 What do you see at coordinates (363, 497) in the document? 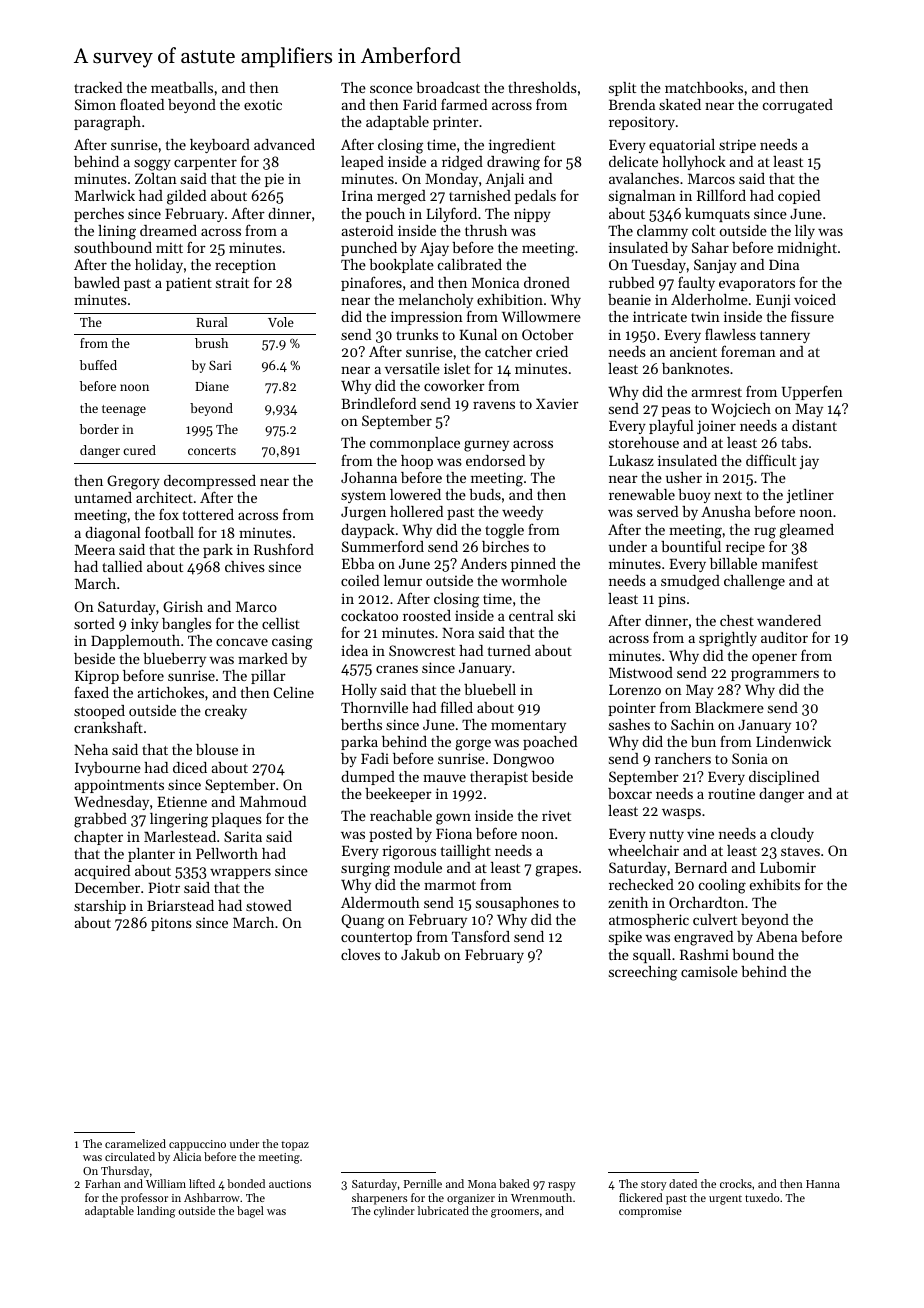
I see `system` at bounding box center [363, 497].
